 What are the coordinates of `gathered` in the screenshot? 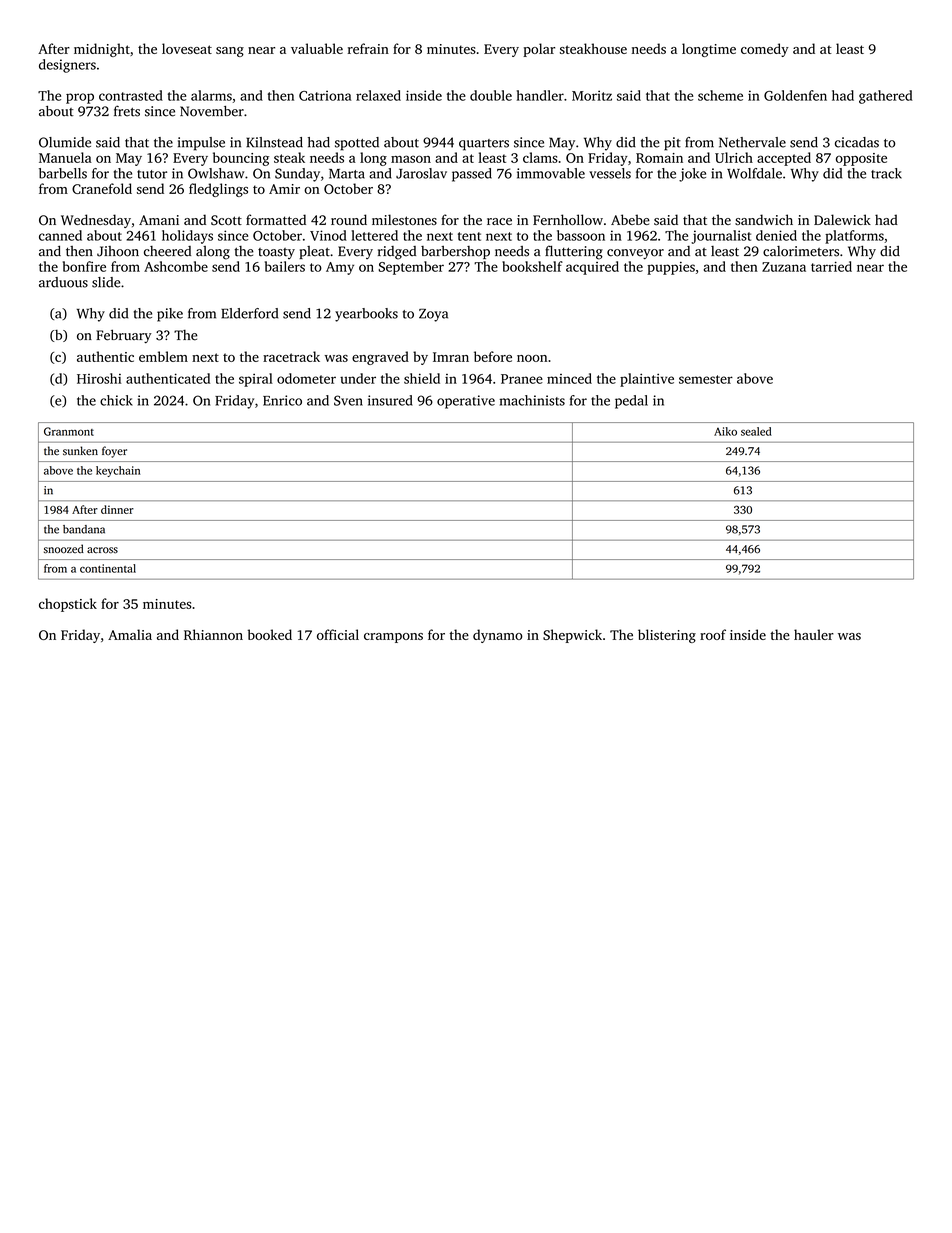 It's located at (885, 97).
